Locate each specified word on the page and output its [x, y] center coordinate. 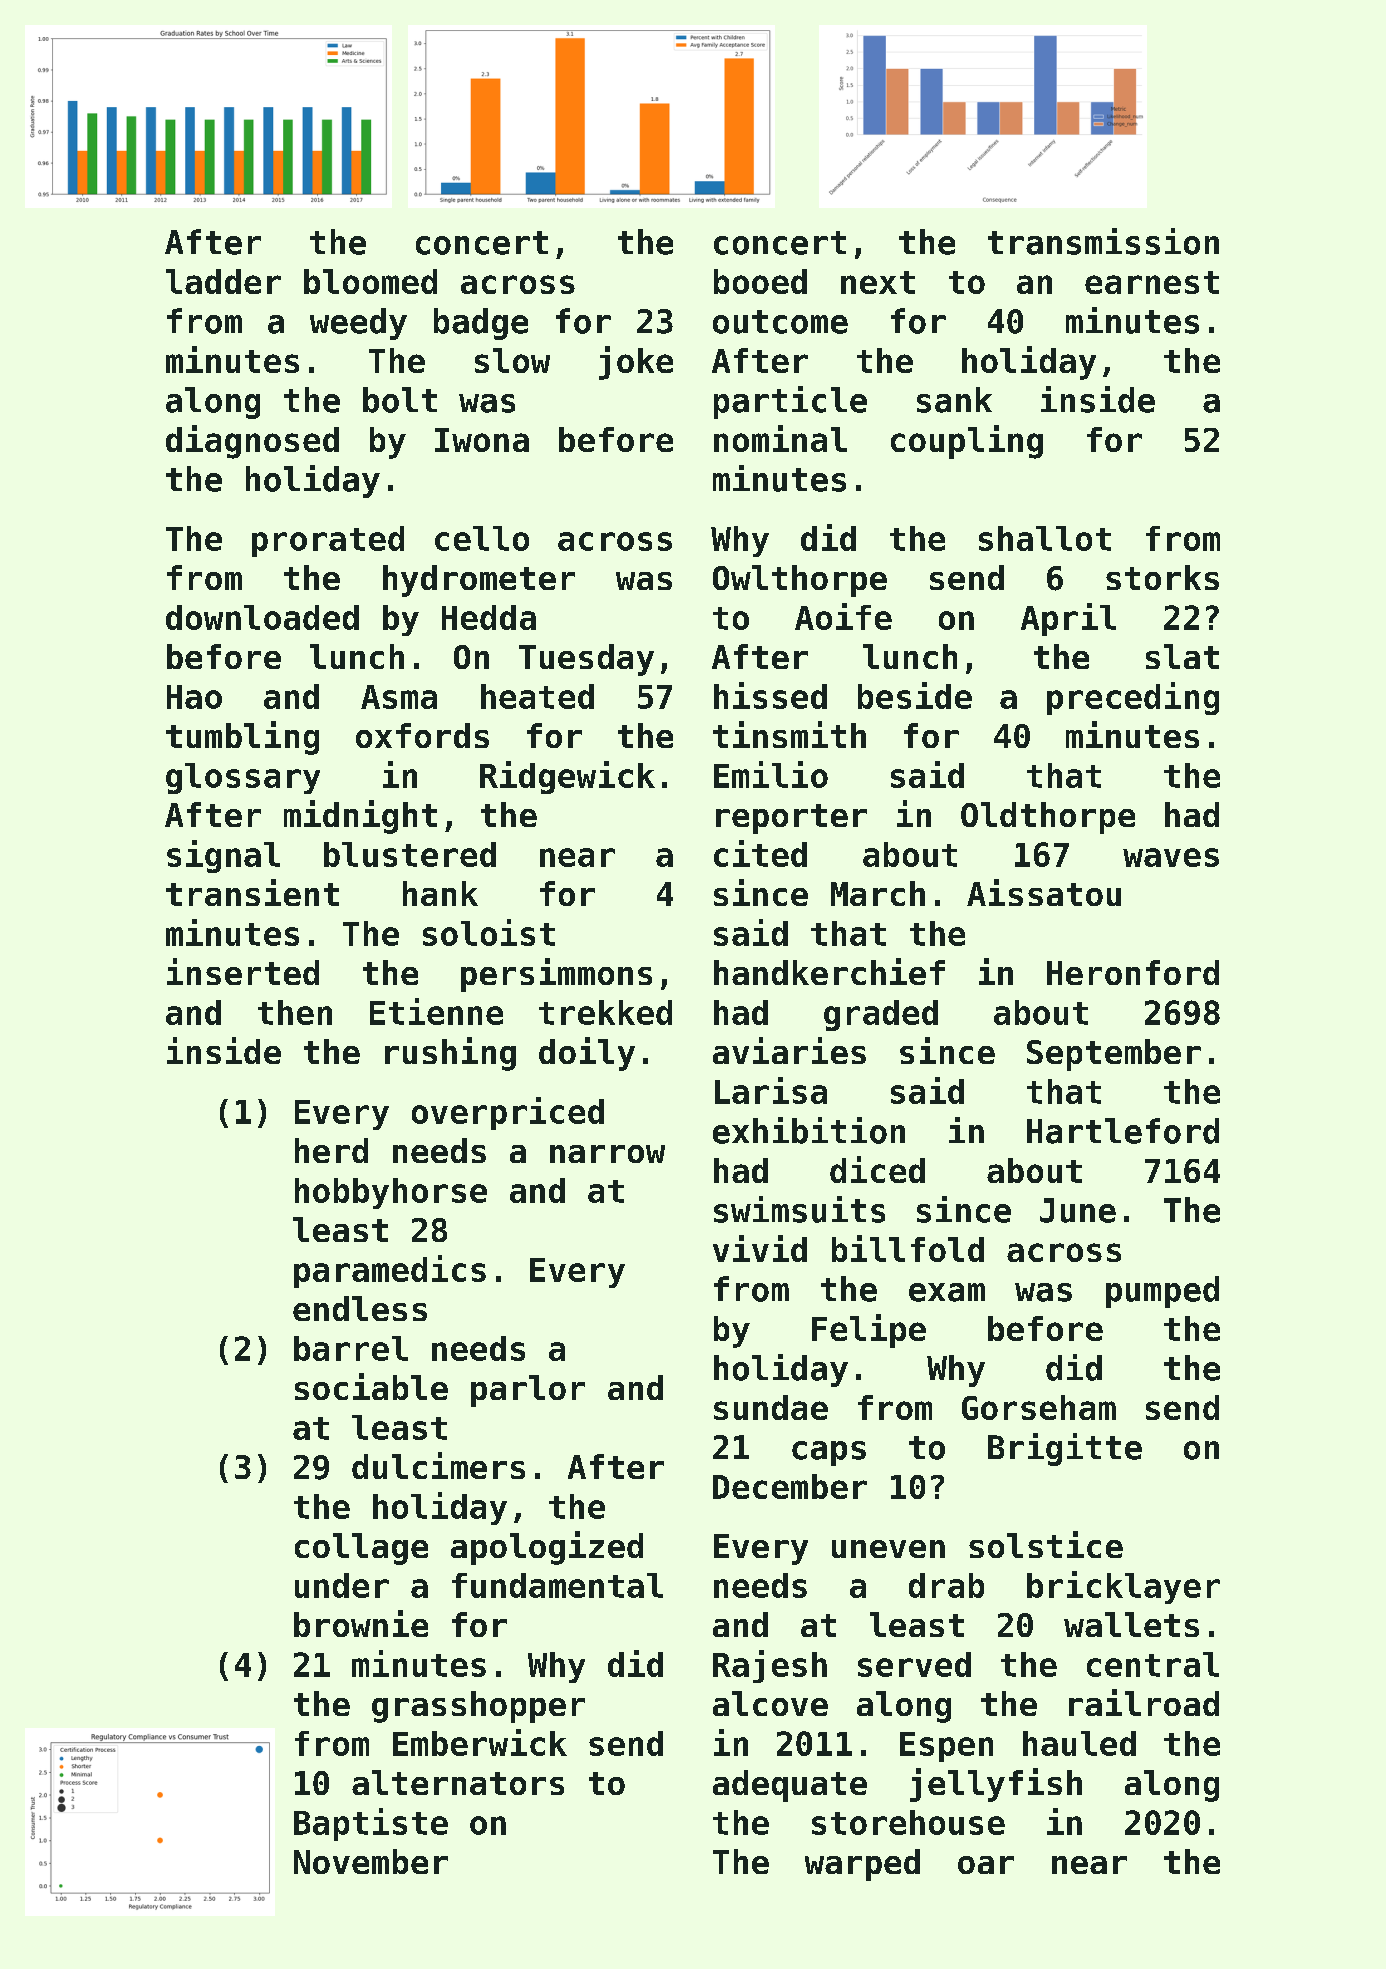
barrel [351, 1348]
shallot [1045, 538]
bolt [400, 400]
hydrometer [479, 581]
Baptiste [371, 1824]
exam [947, 1292]
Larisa [771, 1090]
